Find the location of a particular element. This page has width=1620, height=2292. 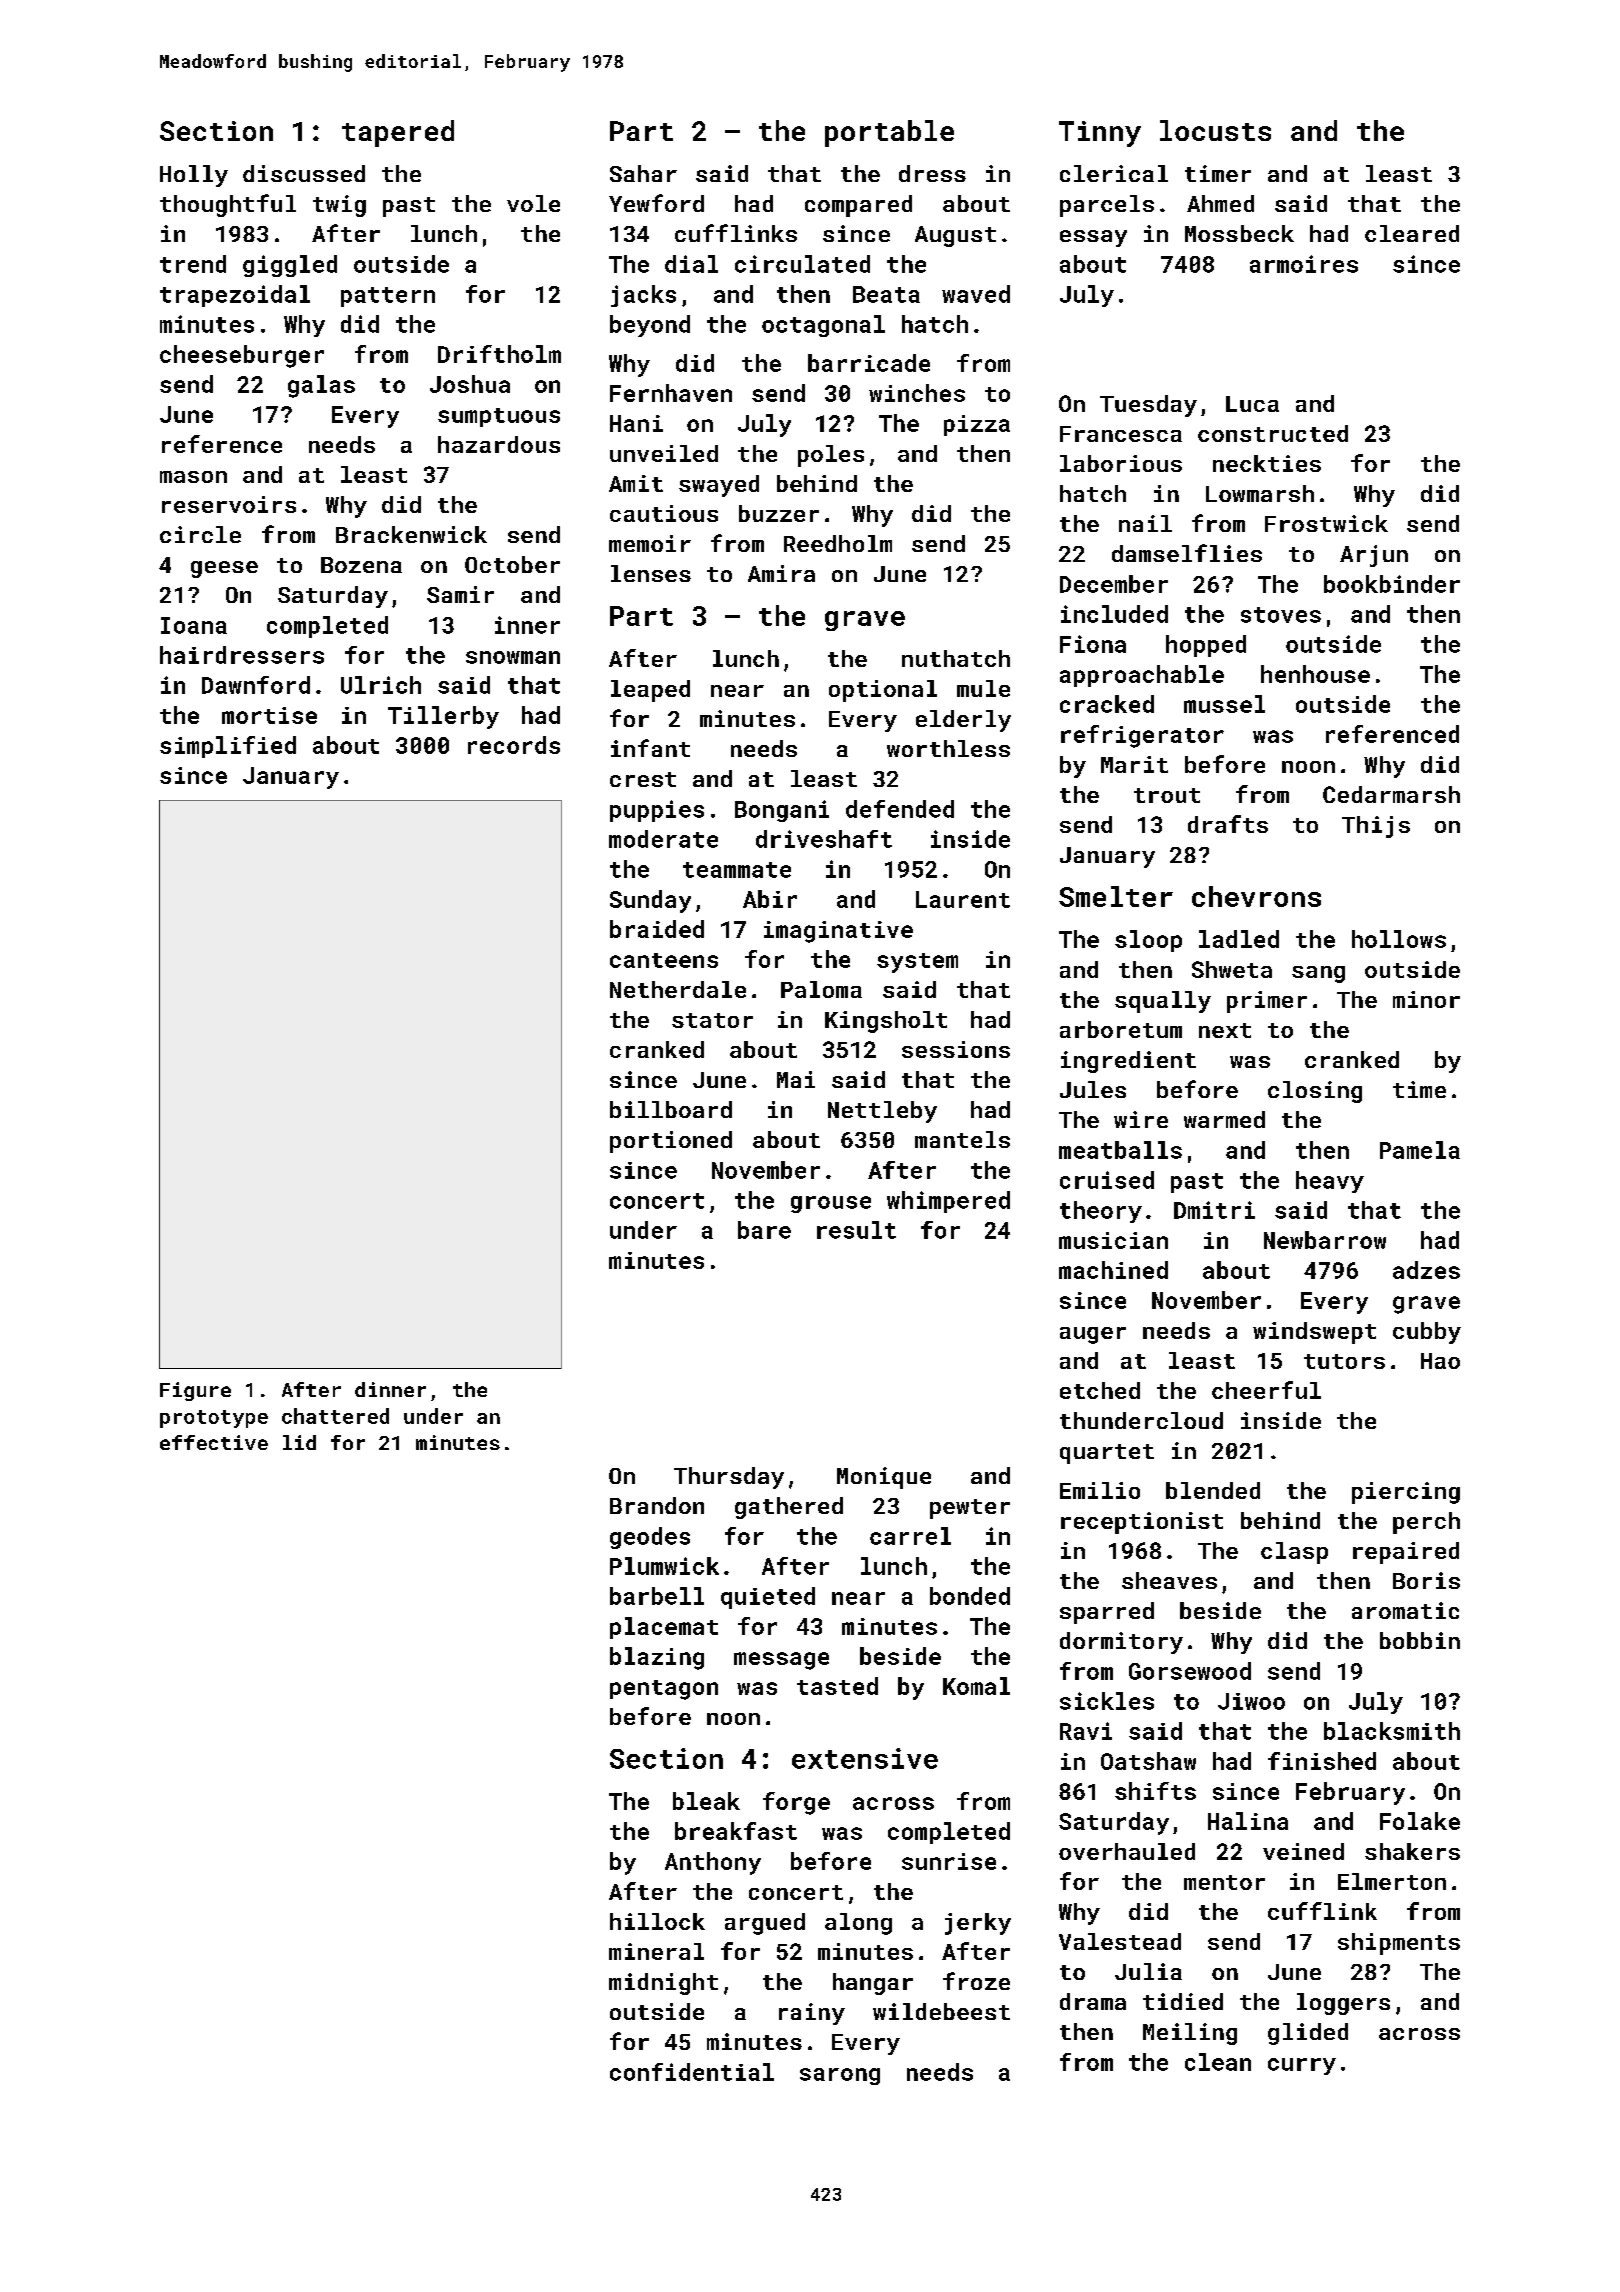

sarong is located at coordinates (840, 2076).
